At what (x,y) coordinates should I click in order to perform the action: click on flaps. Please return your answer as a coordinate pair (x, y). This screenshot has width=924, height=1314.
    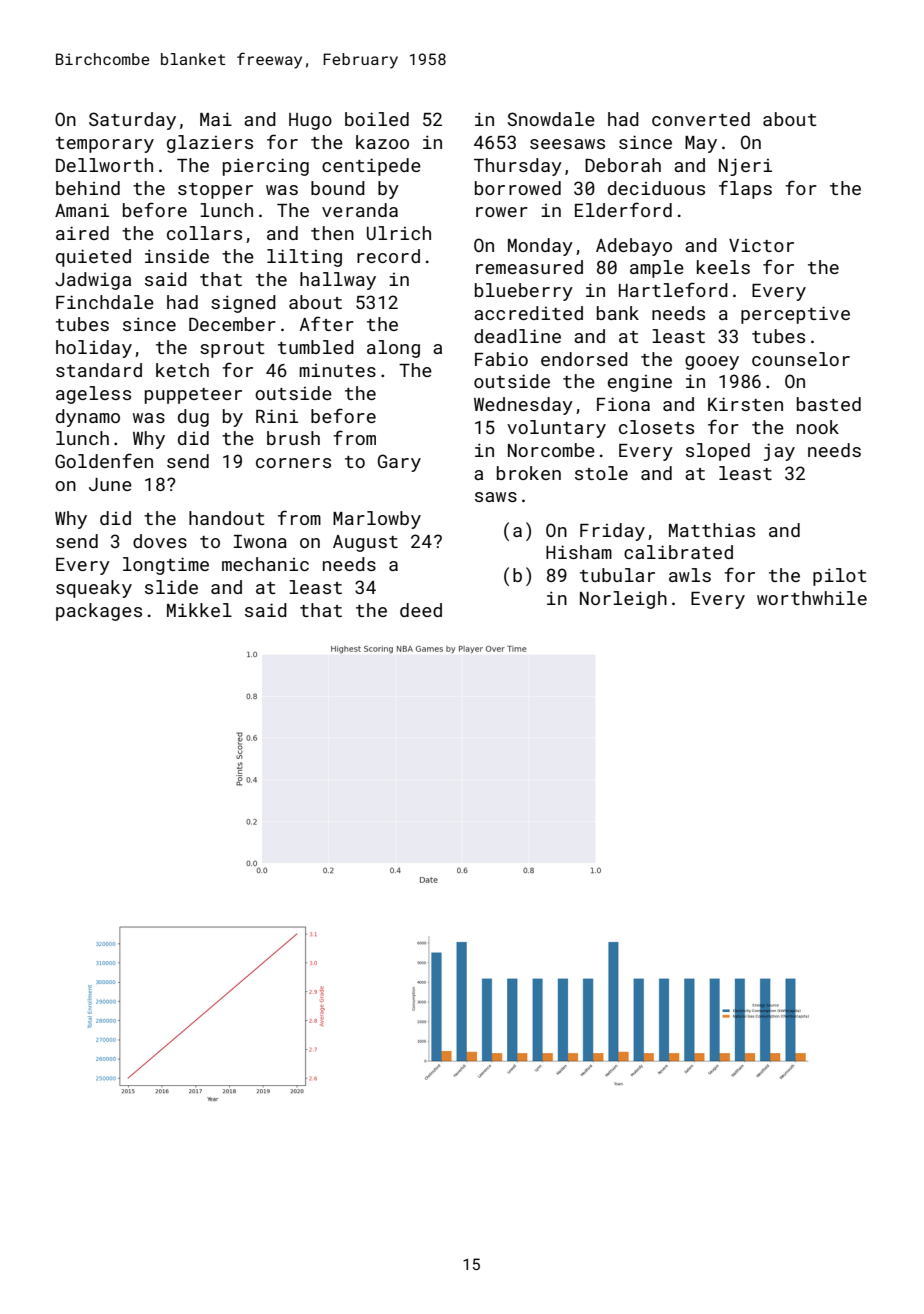
    Looking at the image, I should click on (745, 189).
